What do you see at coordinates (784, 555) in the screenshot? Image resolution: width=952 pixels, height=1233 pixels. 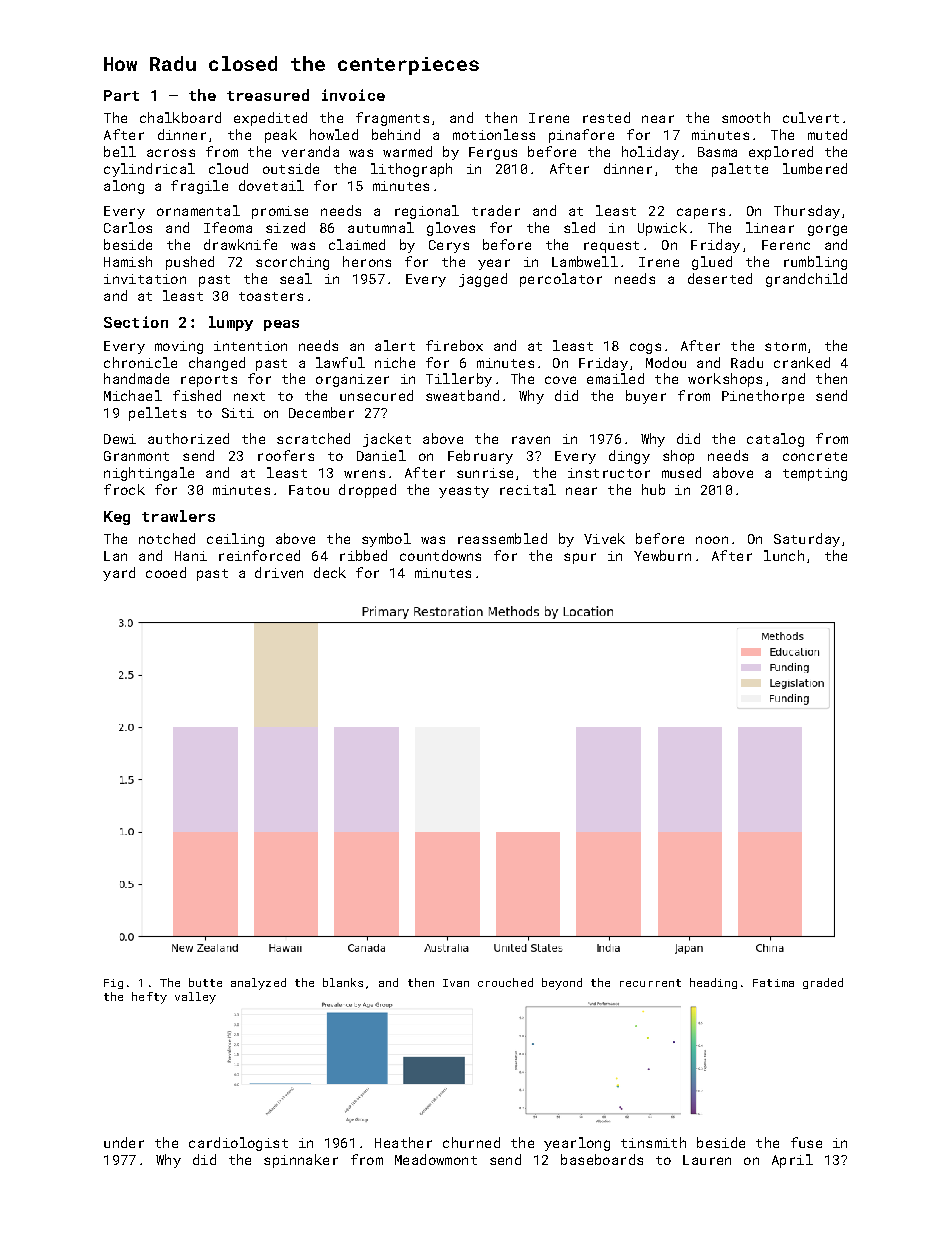 I see `lunch` at bounding box center [784, 555].
